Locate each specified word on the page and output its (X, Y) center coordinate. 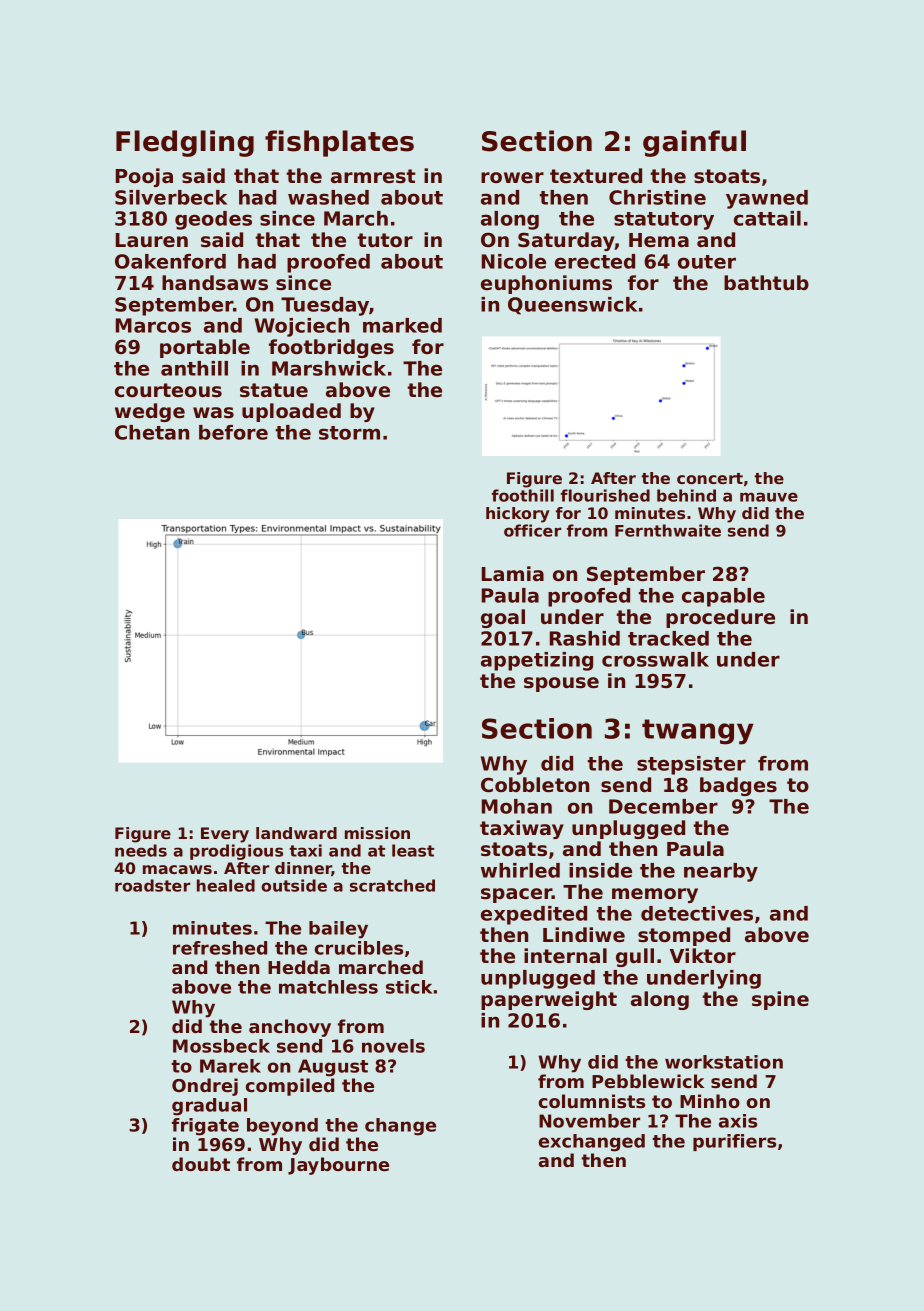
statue (274, 390)
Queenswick (572, 306)
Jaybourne (338, 1166)
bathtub (766, 283)
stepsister (691, 765)
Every (225, 835)
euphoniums (546, 284)
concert (710, 478)
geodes (213, 220)
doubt (201, 1164)
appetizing (537, 661)
